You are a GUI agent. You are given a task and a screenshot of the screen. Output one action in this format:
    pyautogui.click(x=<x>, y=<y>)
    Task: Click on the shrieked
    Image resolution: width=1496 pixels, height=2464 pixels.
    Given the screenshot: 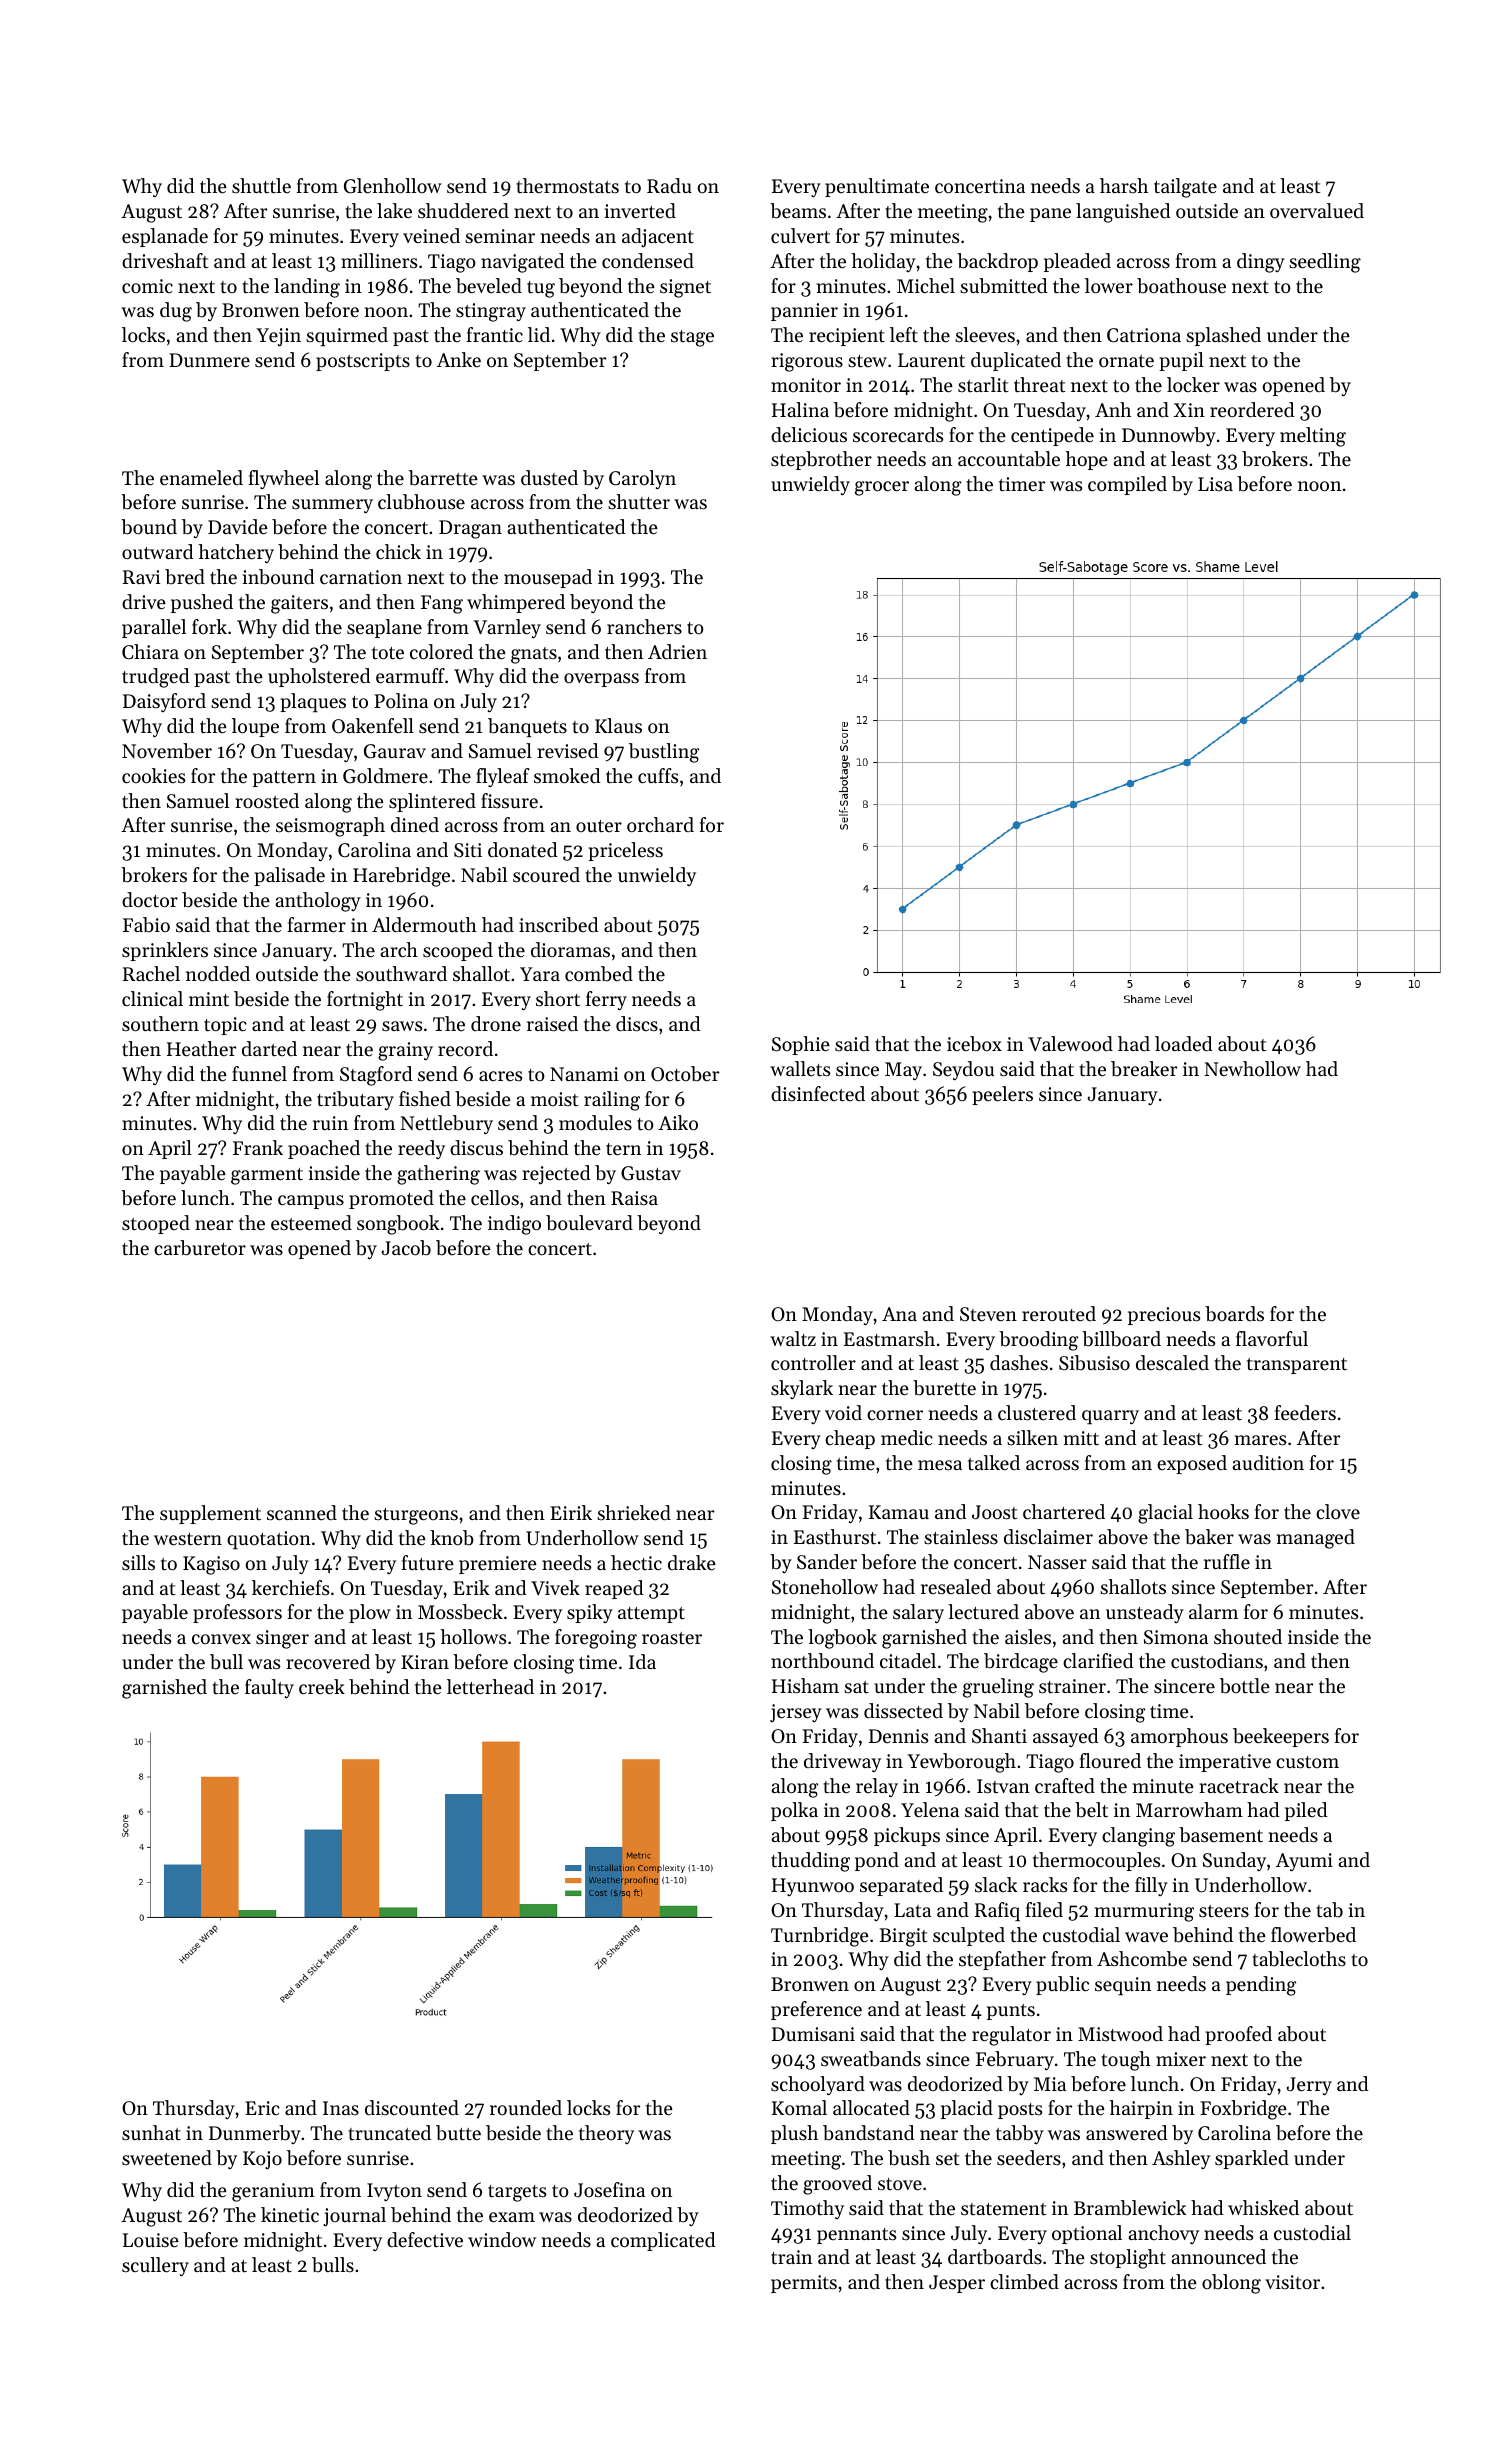 What is the action you would take?
    pyautogui.click(x=634, y=1513)
